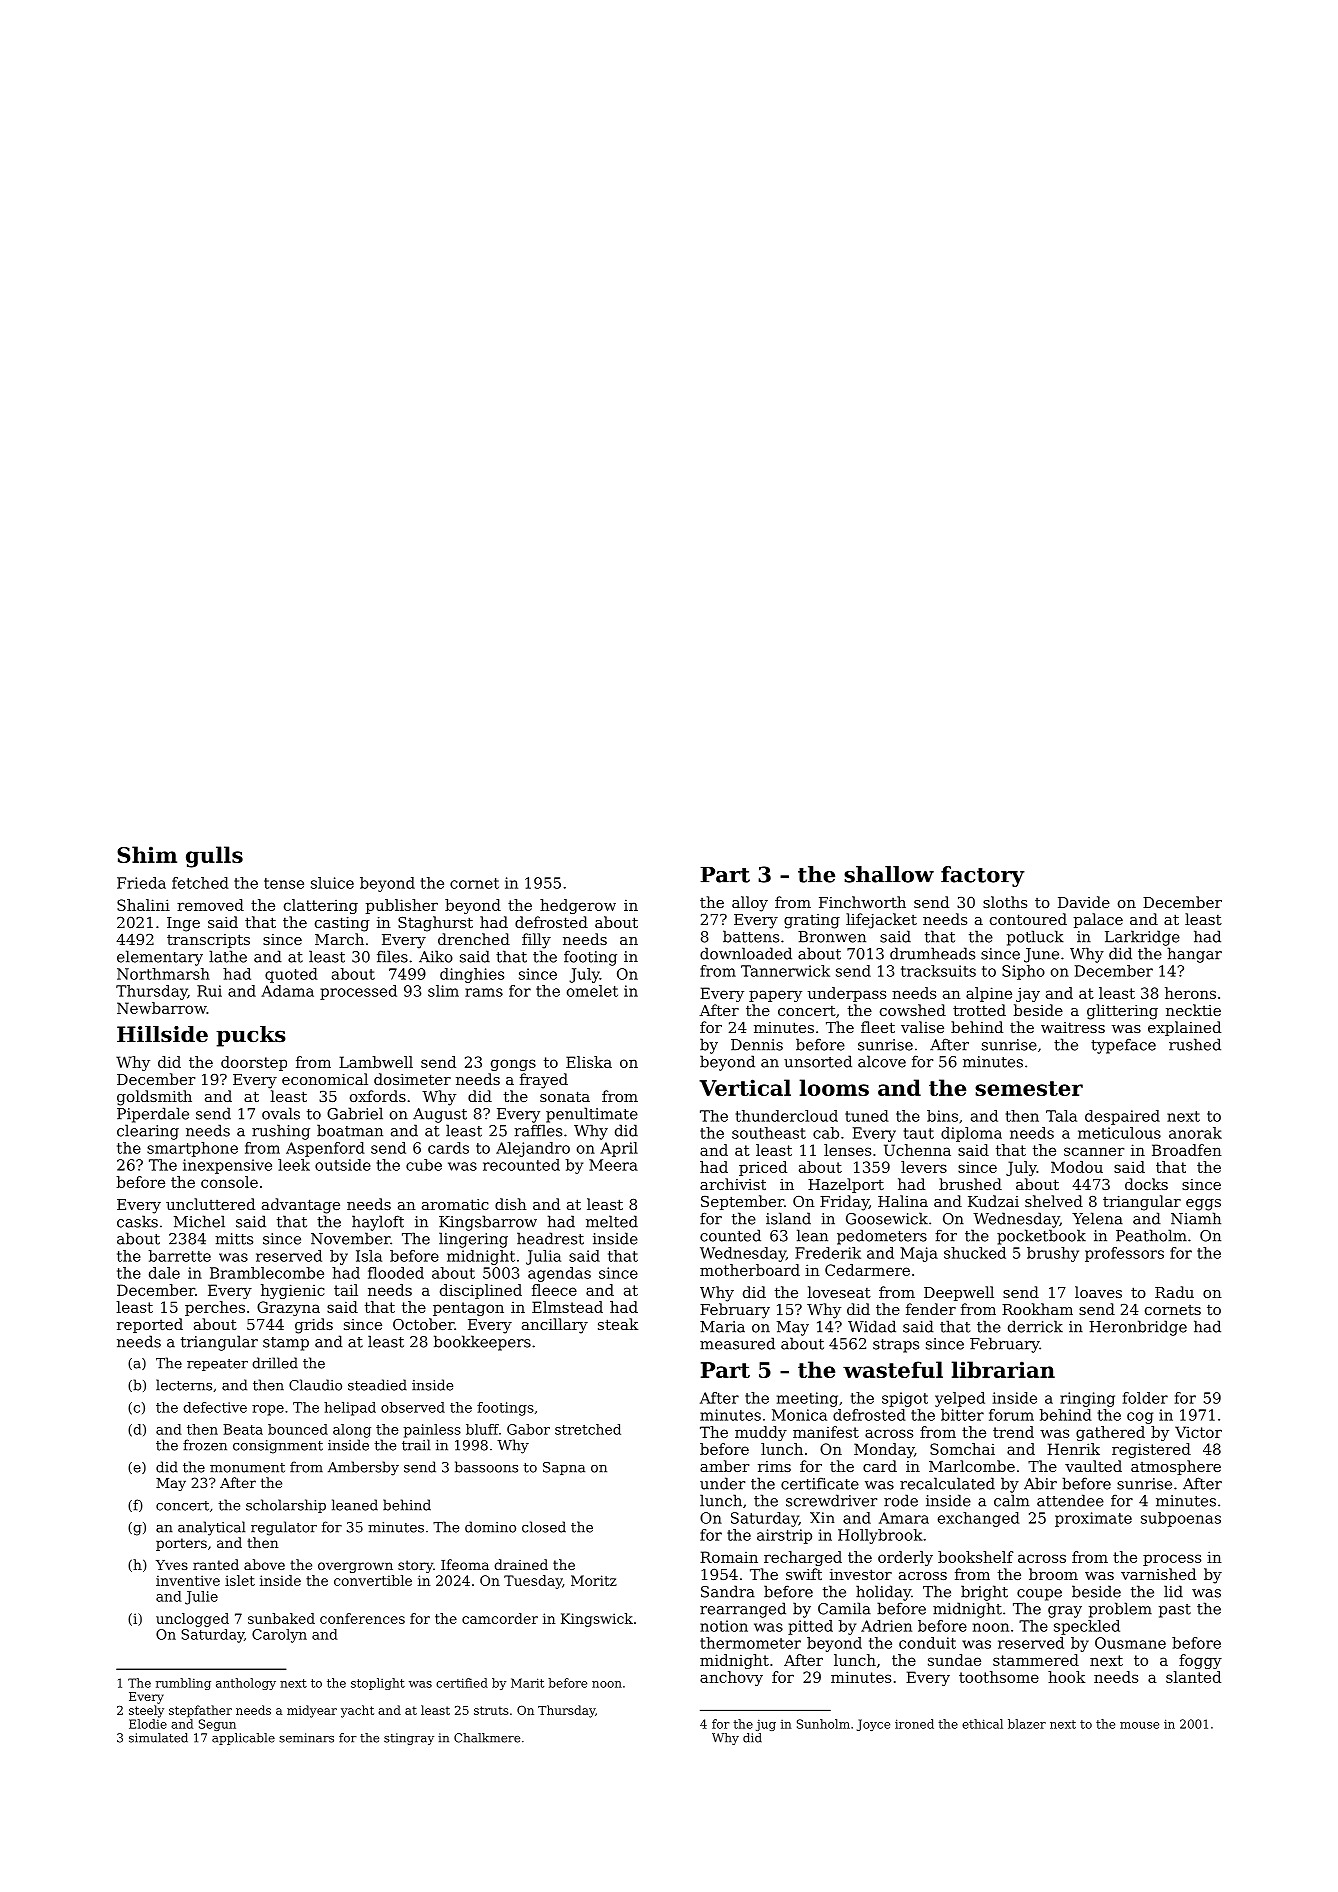  Describe the element at coordinates (757, 1045) in the image. I see `Dennis` at that location.
